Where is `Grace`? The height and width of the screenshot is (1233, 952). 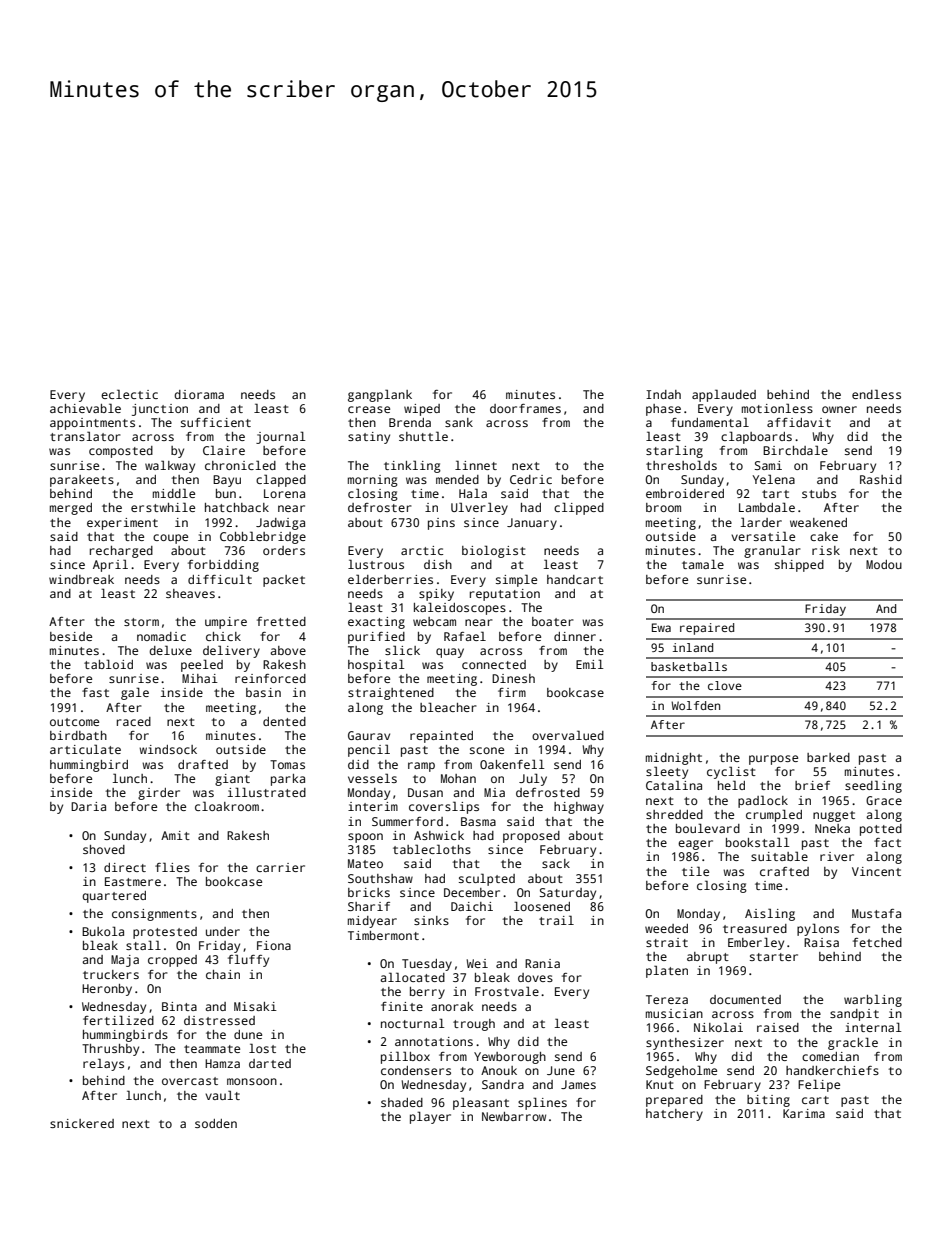
Grace is located at coordinates (884, 800).
